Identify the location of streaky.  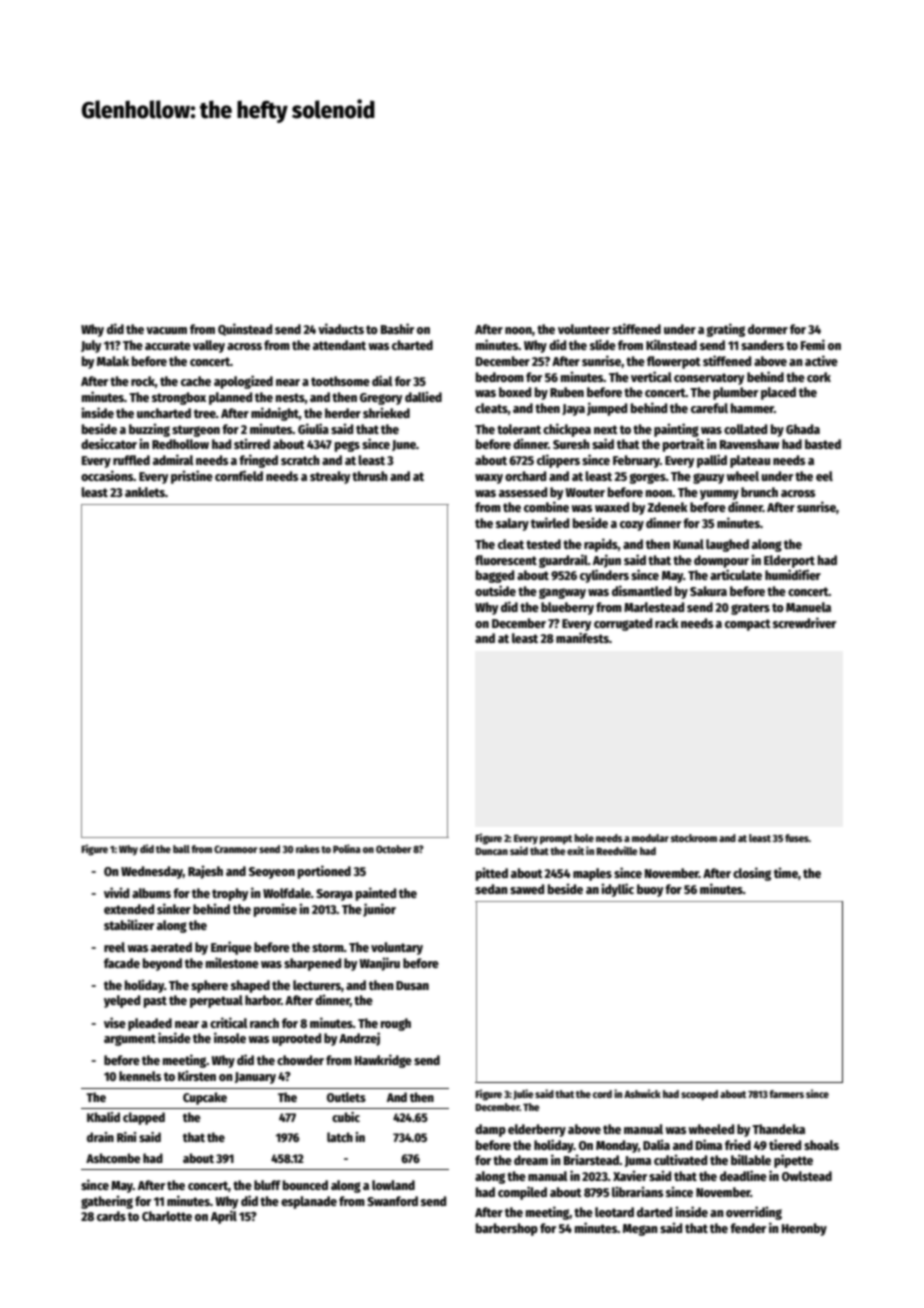
(330, 477).
